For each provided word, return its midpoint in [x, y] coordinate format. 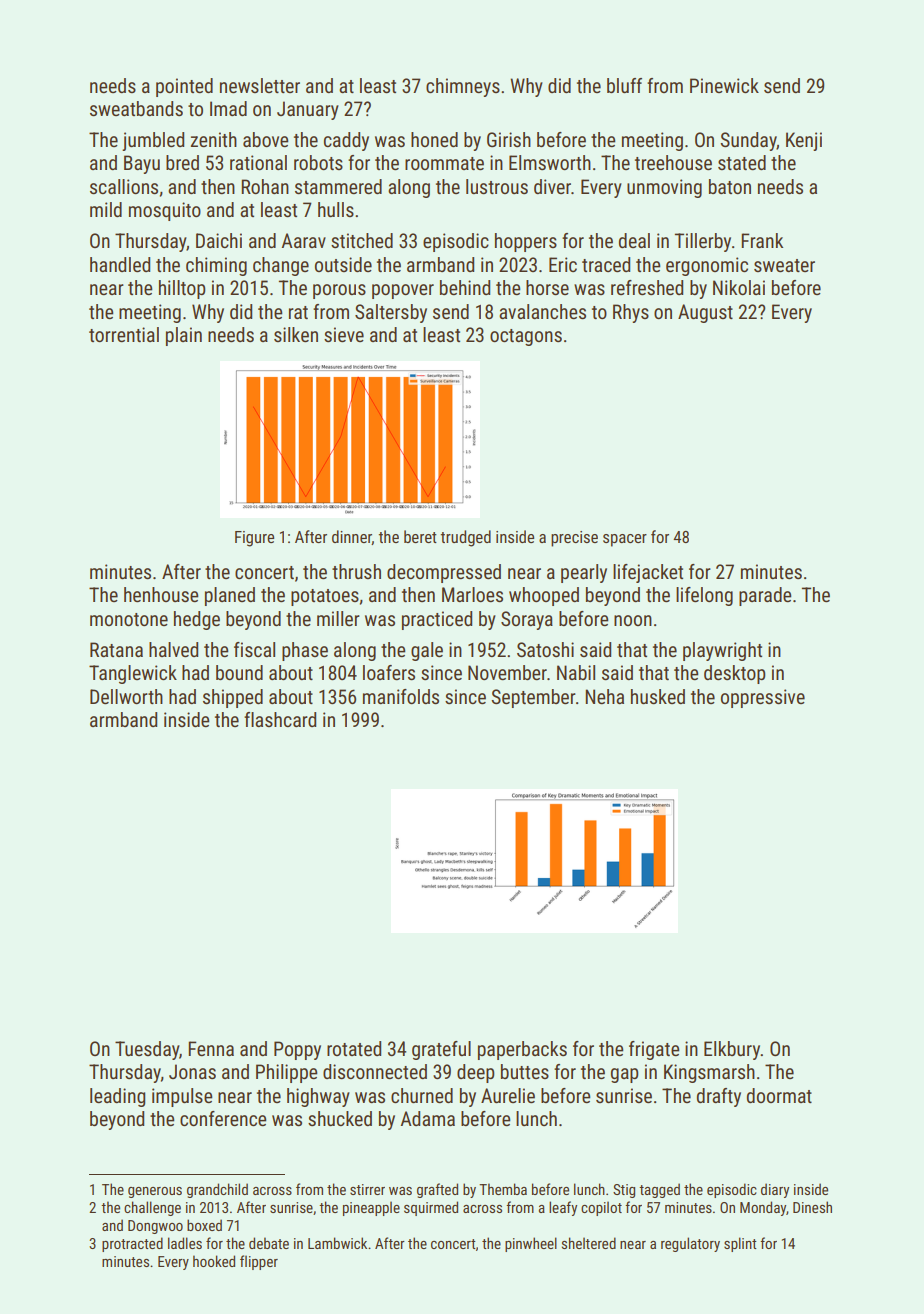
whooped [544, 596]
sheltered [589, 1243]
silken [296, 334]
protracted [132, 1244]
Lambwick [337, 1243]
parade [765, 596]
